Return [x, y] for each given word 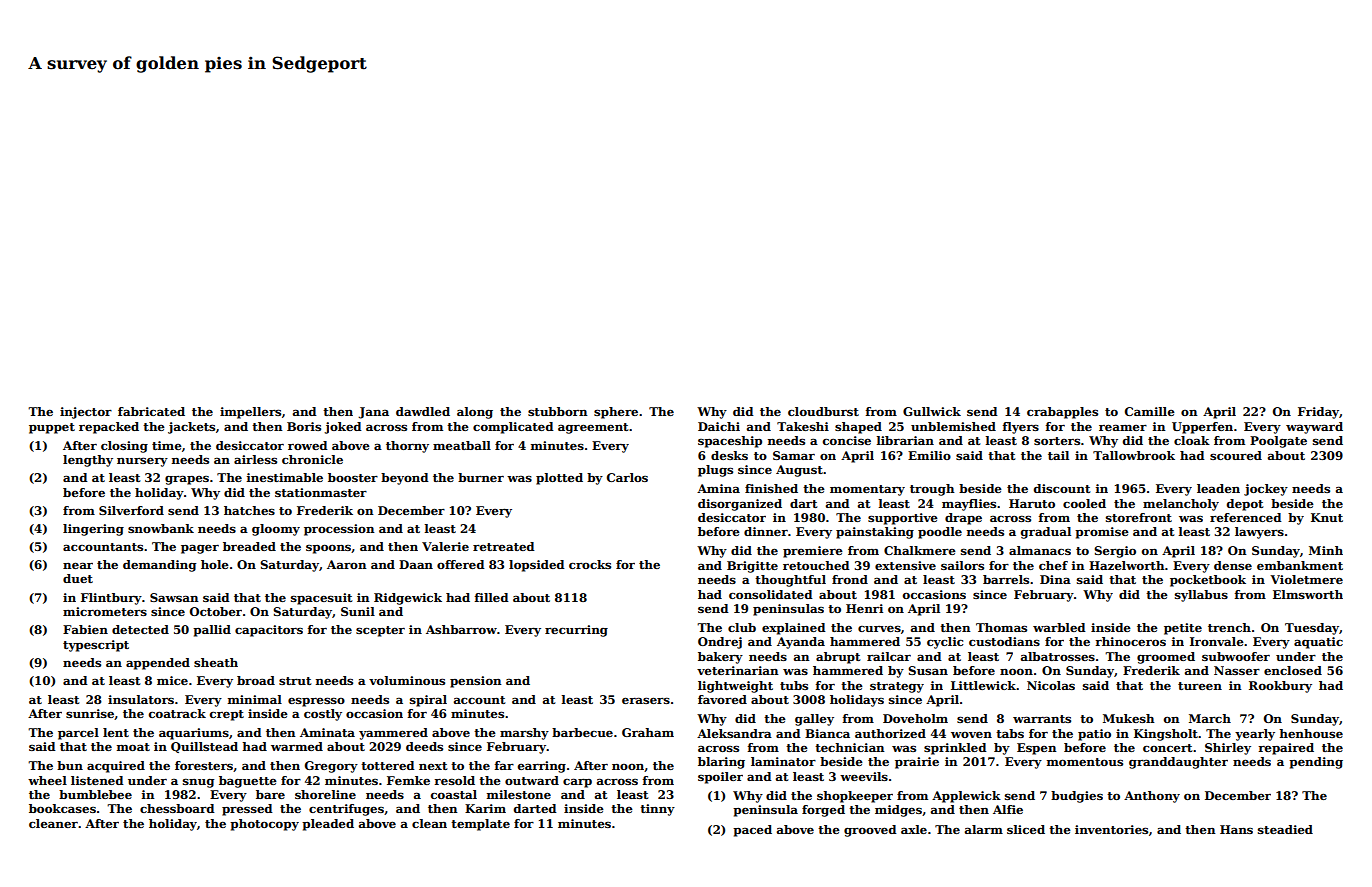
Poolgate [1278, 442]
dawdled [423, 411]
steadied [1285, 829]
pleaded [328, 825]
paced [752, 831]
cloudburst [823, 411]
